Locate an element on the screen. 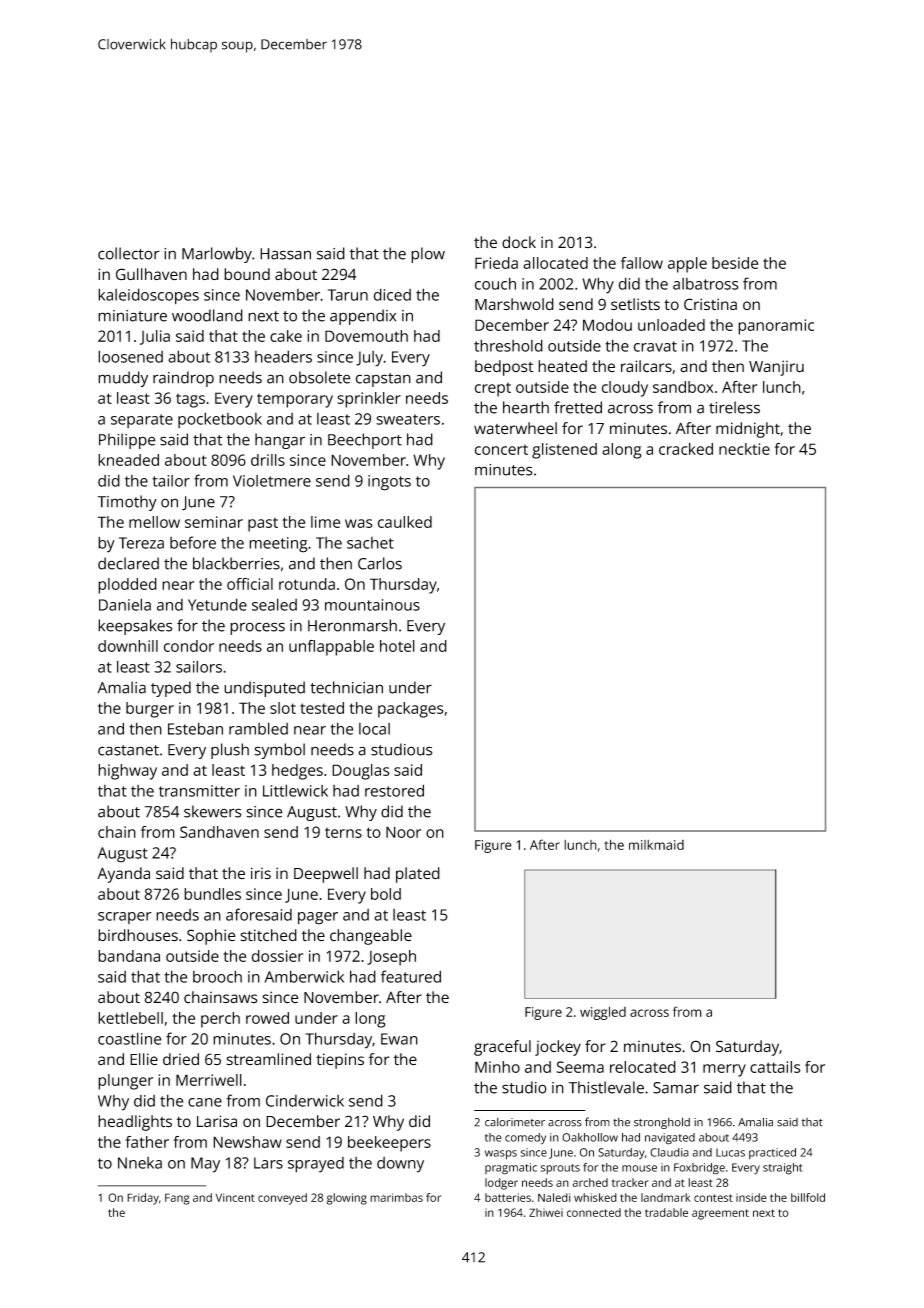 This screenshot has height=1308, width=924. Marlowby is located at coordinates (217, 255).
